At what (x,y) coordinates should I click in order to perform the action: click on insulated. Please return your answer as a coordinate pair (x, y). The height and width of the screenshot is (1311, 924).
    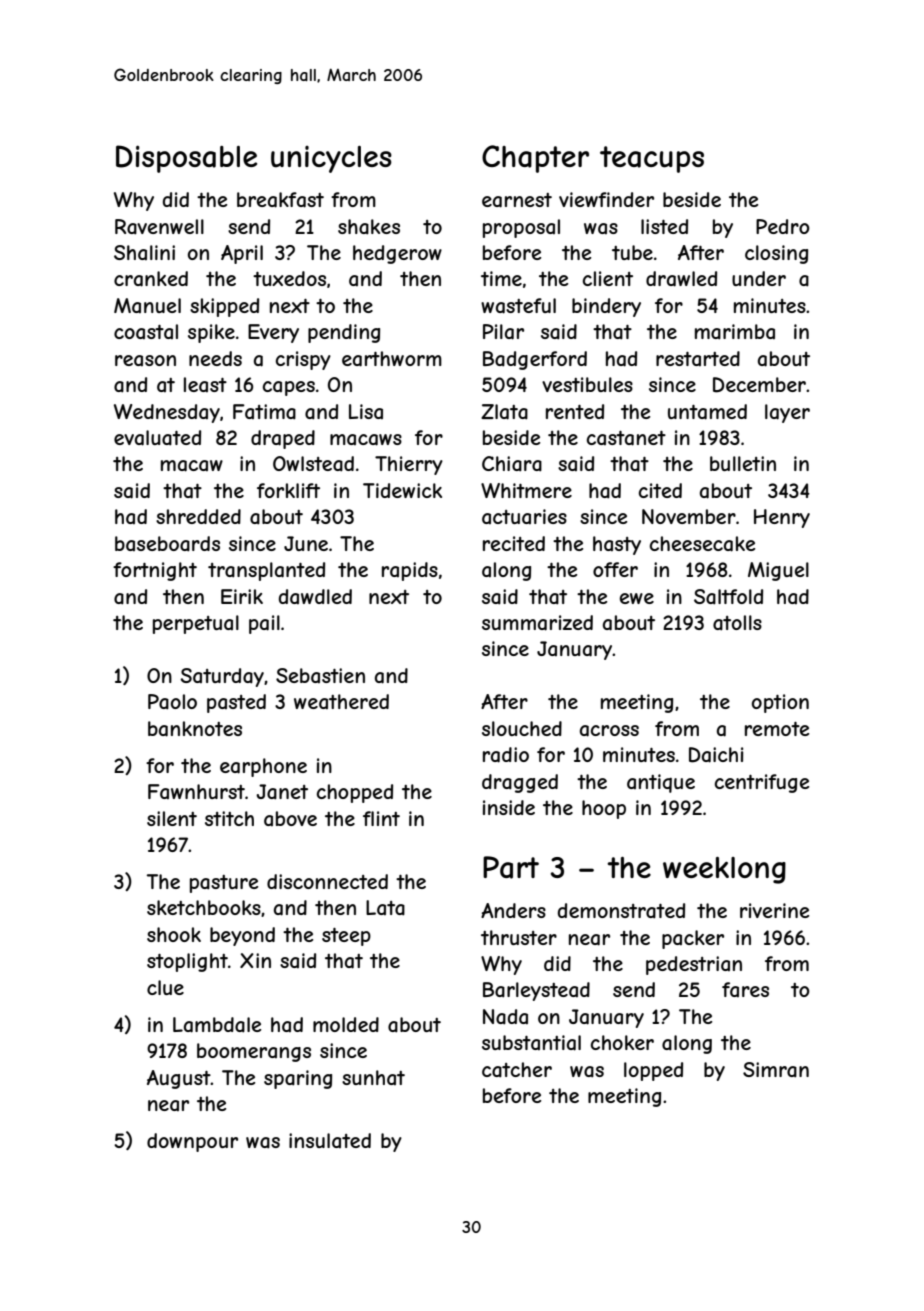
    Looking at the image, I should click on (330, 1140).
